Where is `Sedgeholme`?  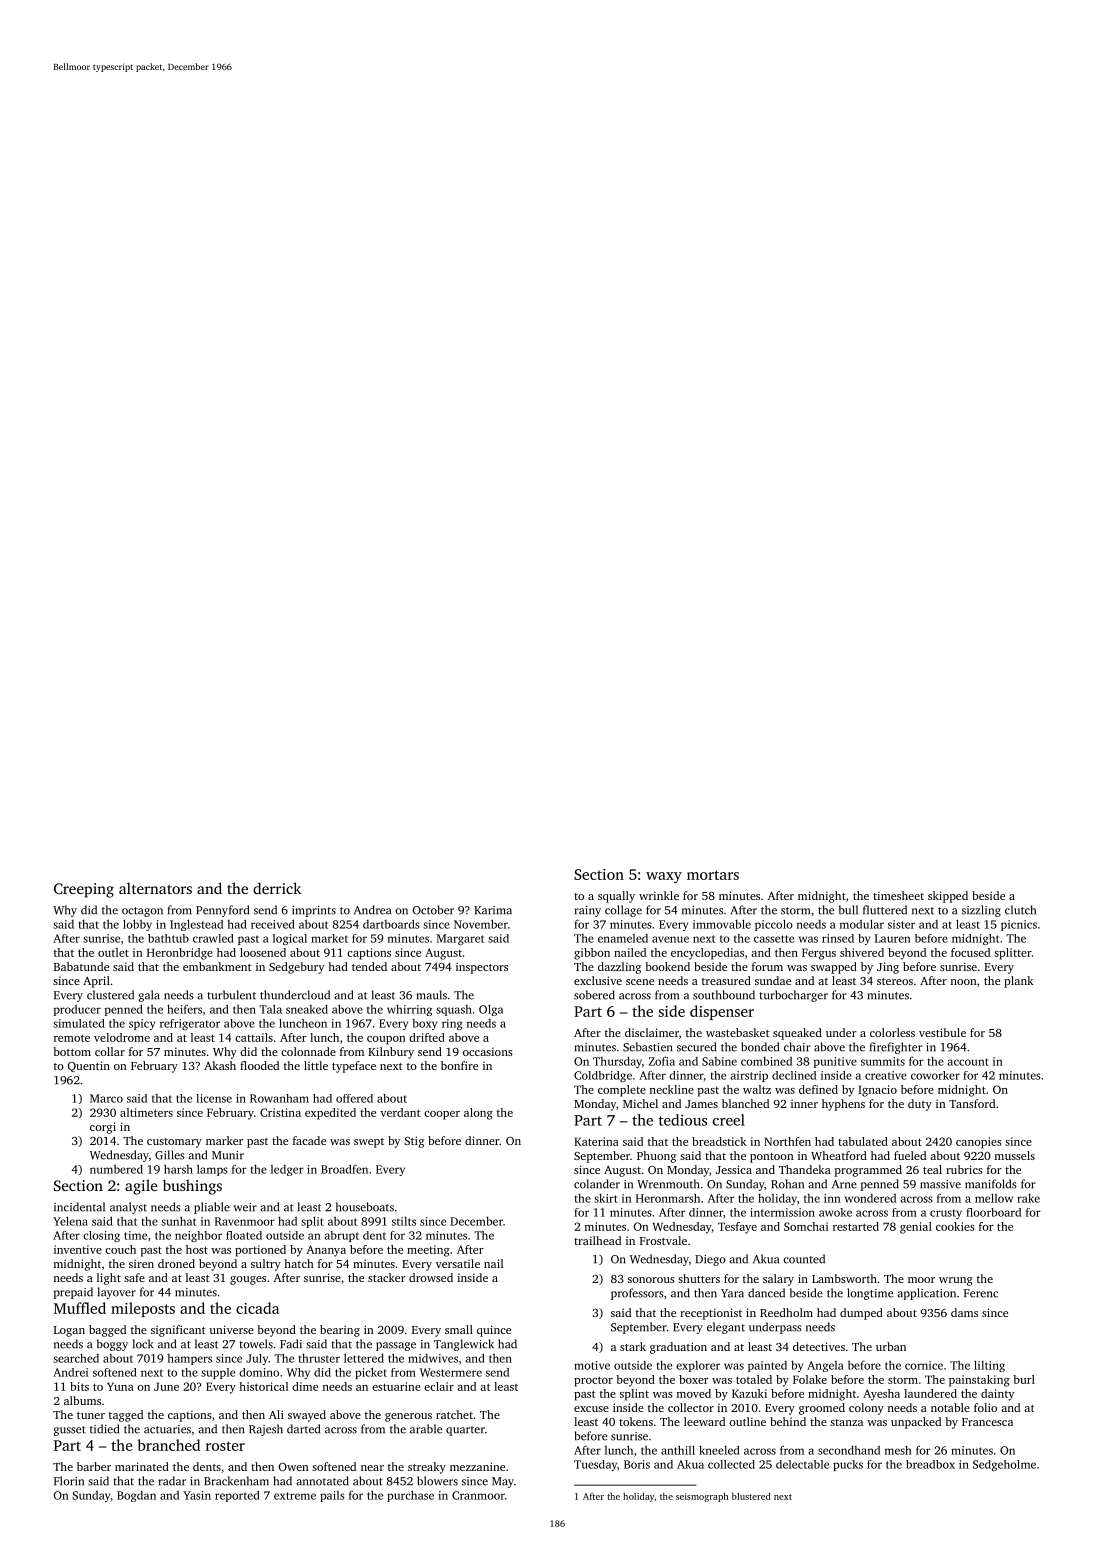 Sedgeholme is located at coordinates (1004, 1465).
